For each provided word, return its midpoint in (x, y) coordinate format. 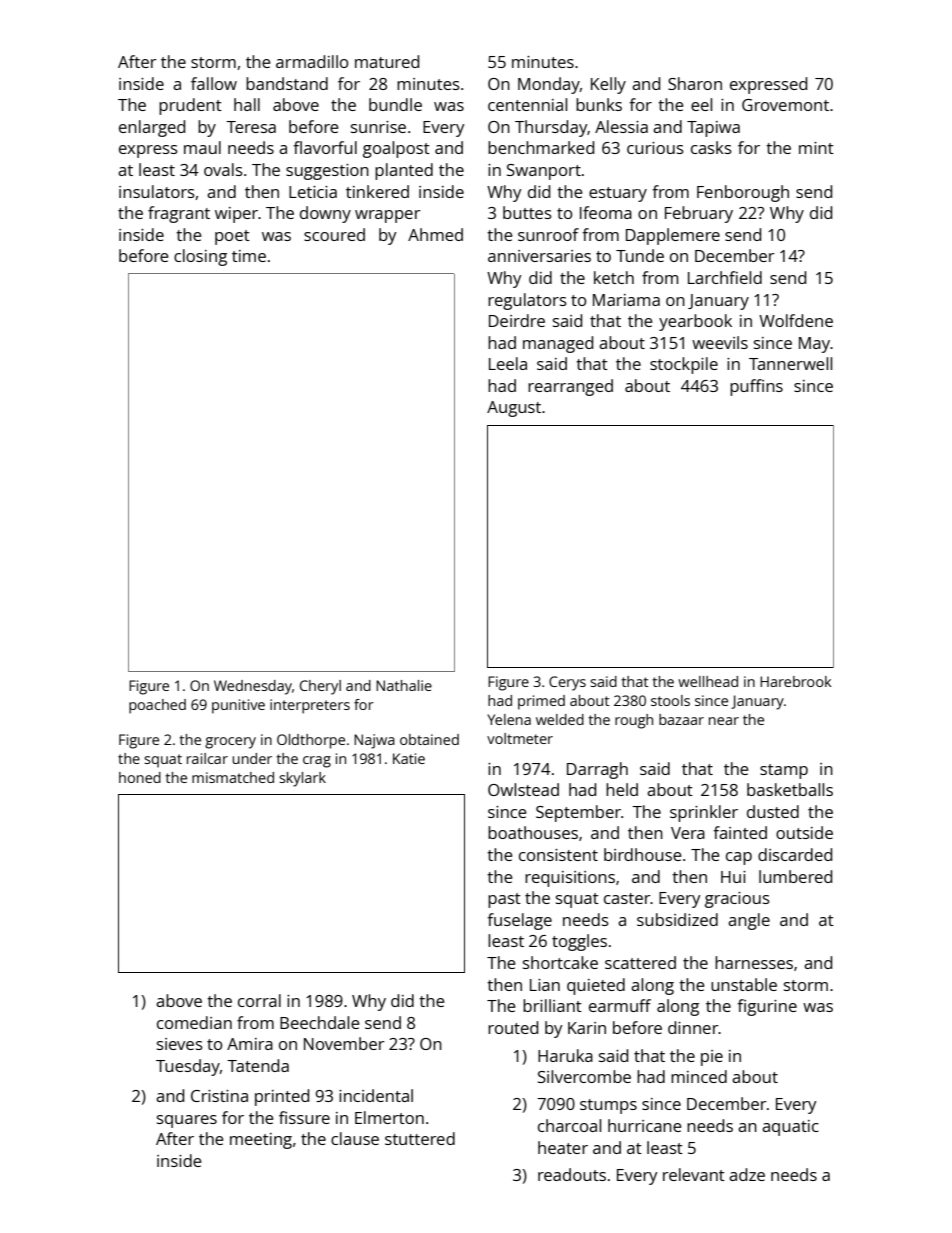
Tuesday (188, 1067)
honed (140, 777)
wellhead (708, 681)
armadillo (312, 61)
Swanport (544, 172)
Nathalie (404, 685)
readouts (572, 1174)
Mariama (626, 300)
